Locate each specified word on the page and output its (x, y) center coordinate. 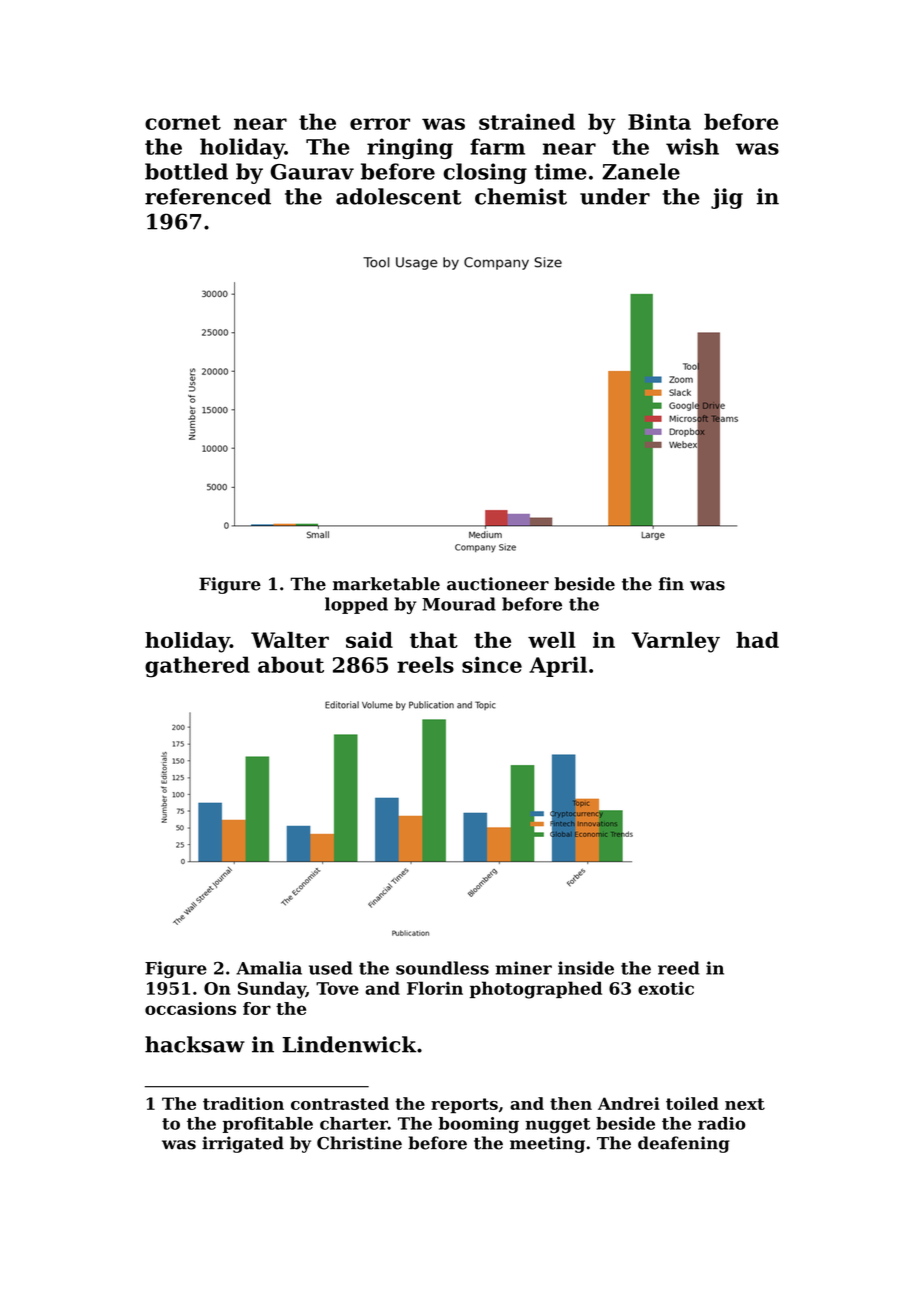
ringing (410, 148)
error (380, 124)
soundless (442, 968)
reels (425, 664)
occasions (190, 1008)
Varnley (676, 642)
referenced (208, 196)
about (291, 664)
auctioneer (498, 584)
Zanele (641, 171)
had (757, 640)
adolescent (398, 196)
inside (586, 968)
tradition (243, 1103)
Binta (659, 122)
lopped (356, 605)
